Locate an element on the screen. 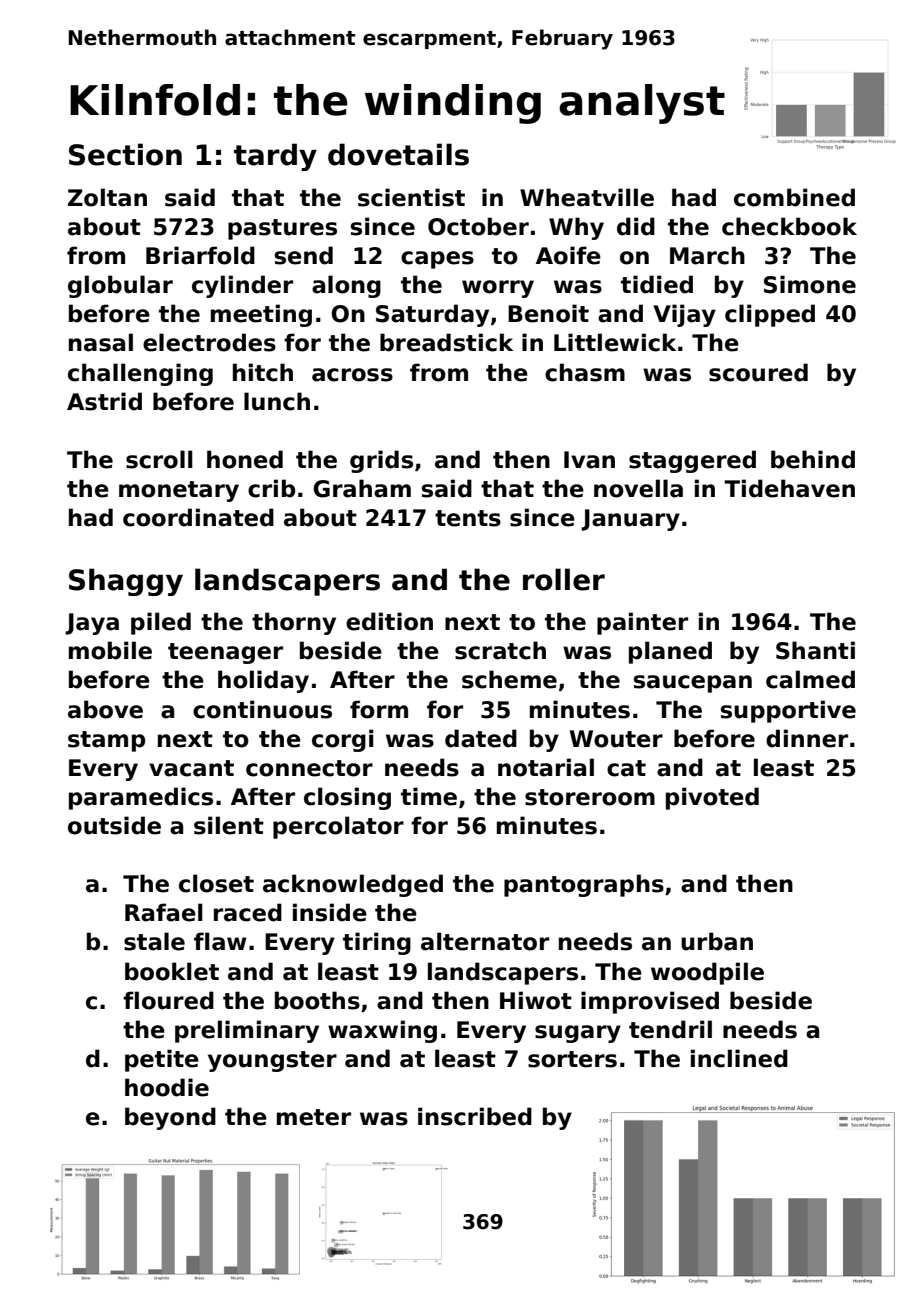 The height and width of the screenshot is (1311, 924). petite is located at coordinates (162, 1060).
